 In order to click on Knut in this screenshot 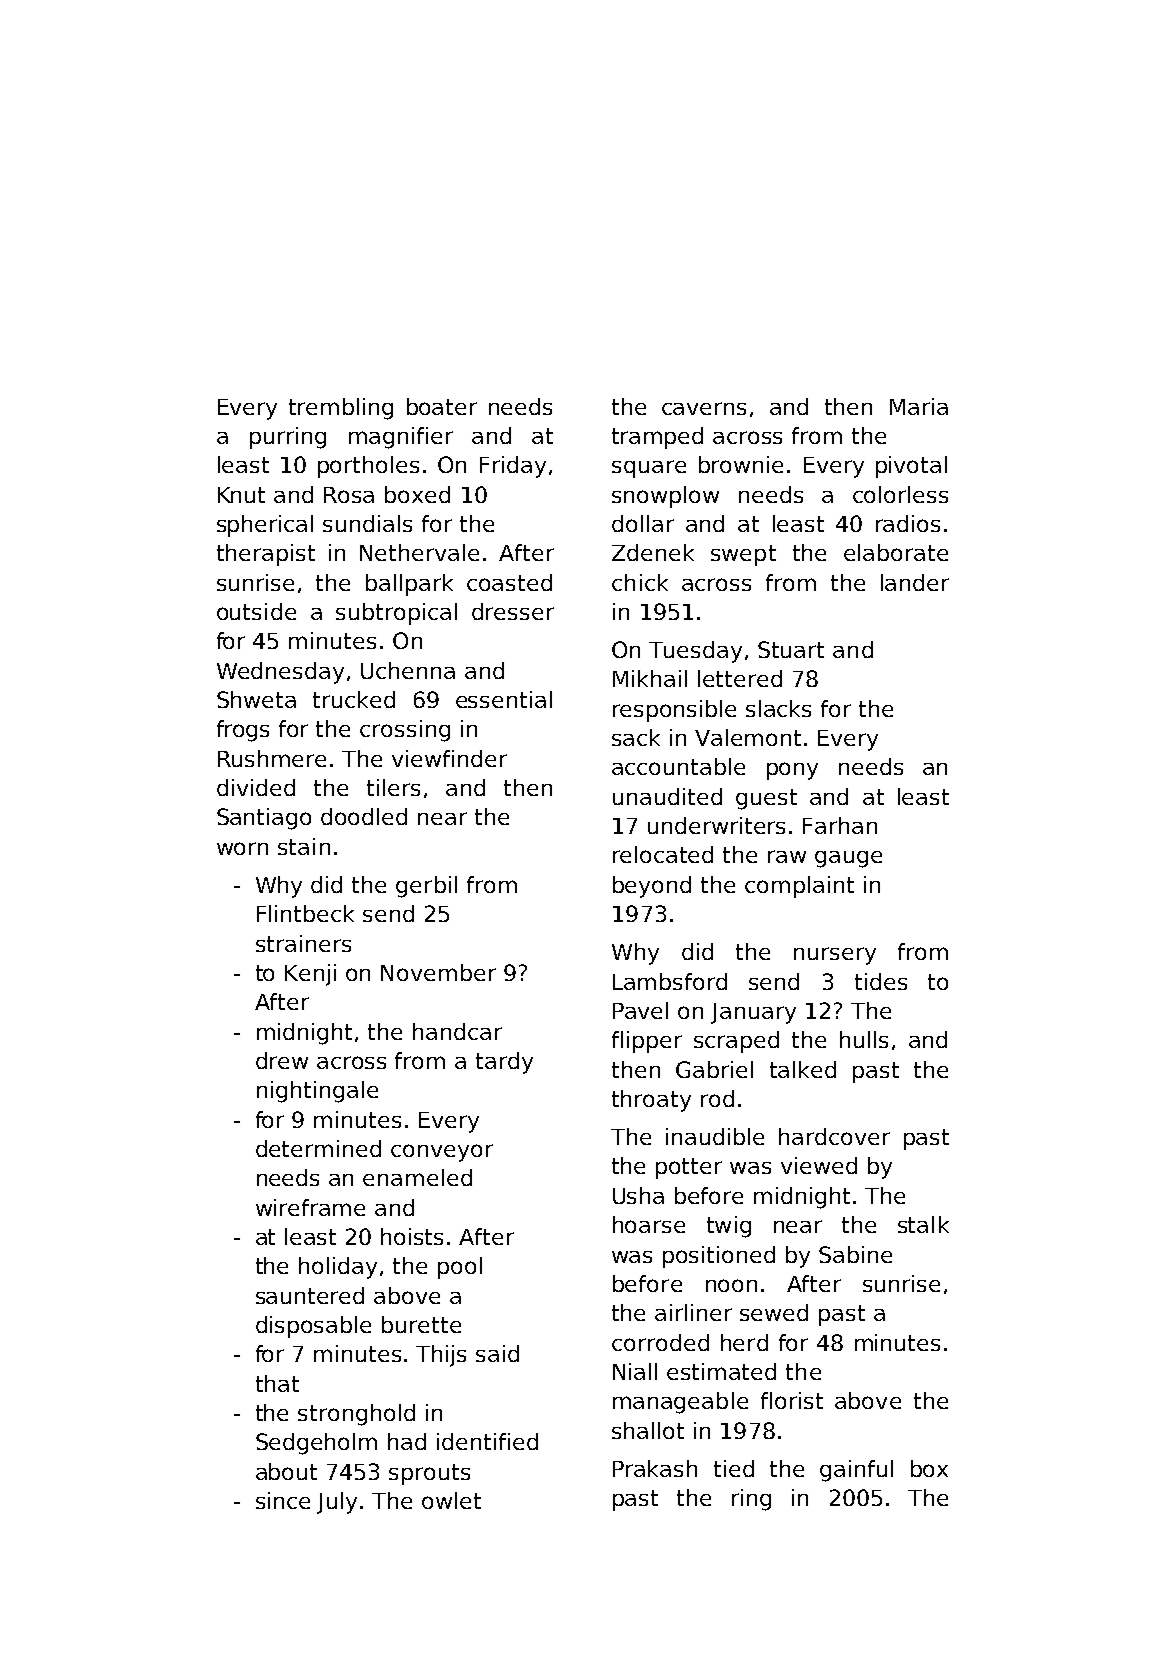, I will do `click(241, 495)`.
